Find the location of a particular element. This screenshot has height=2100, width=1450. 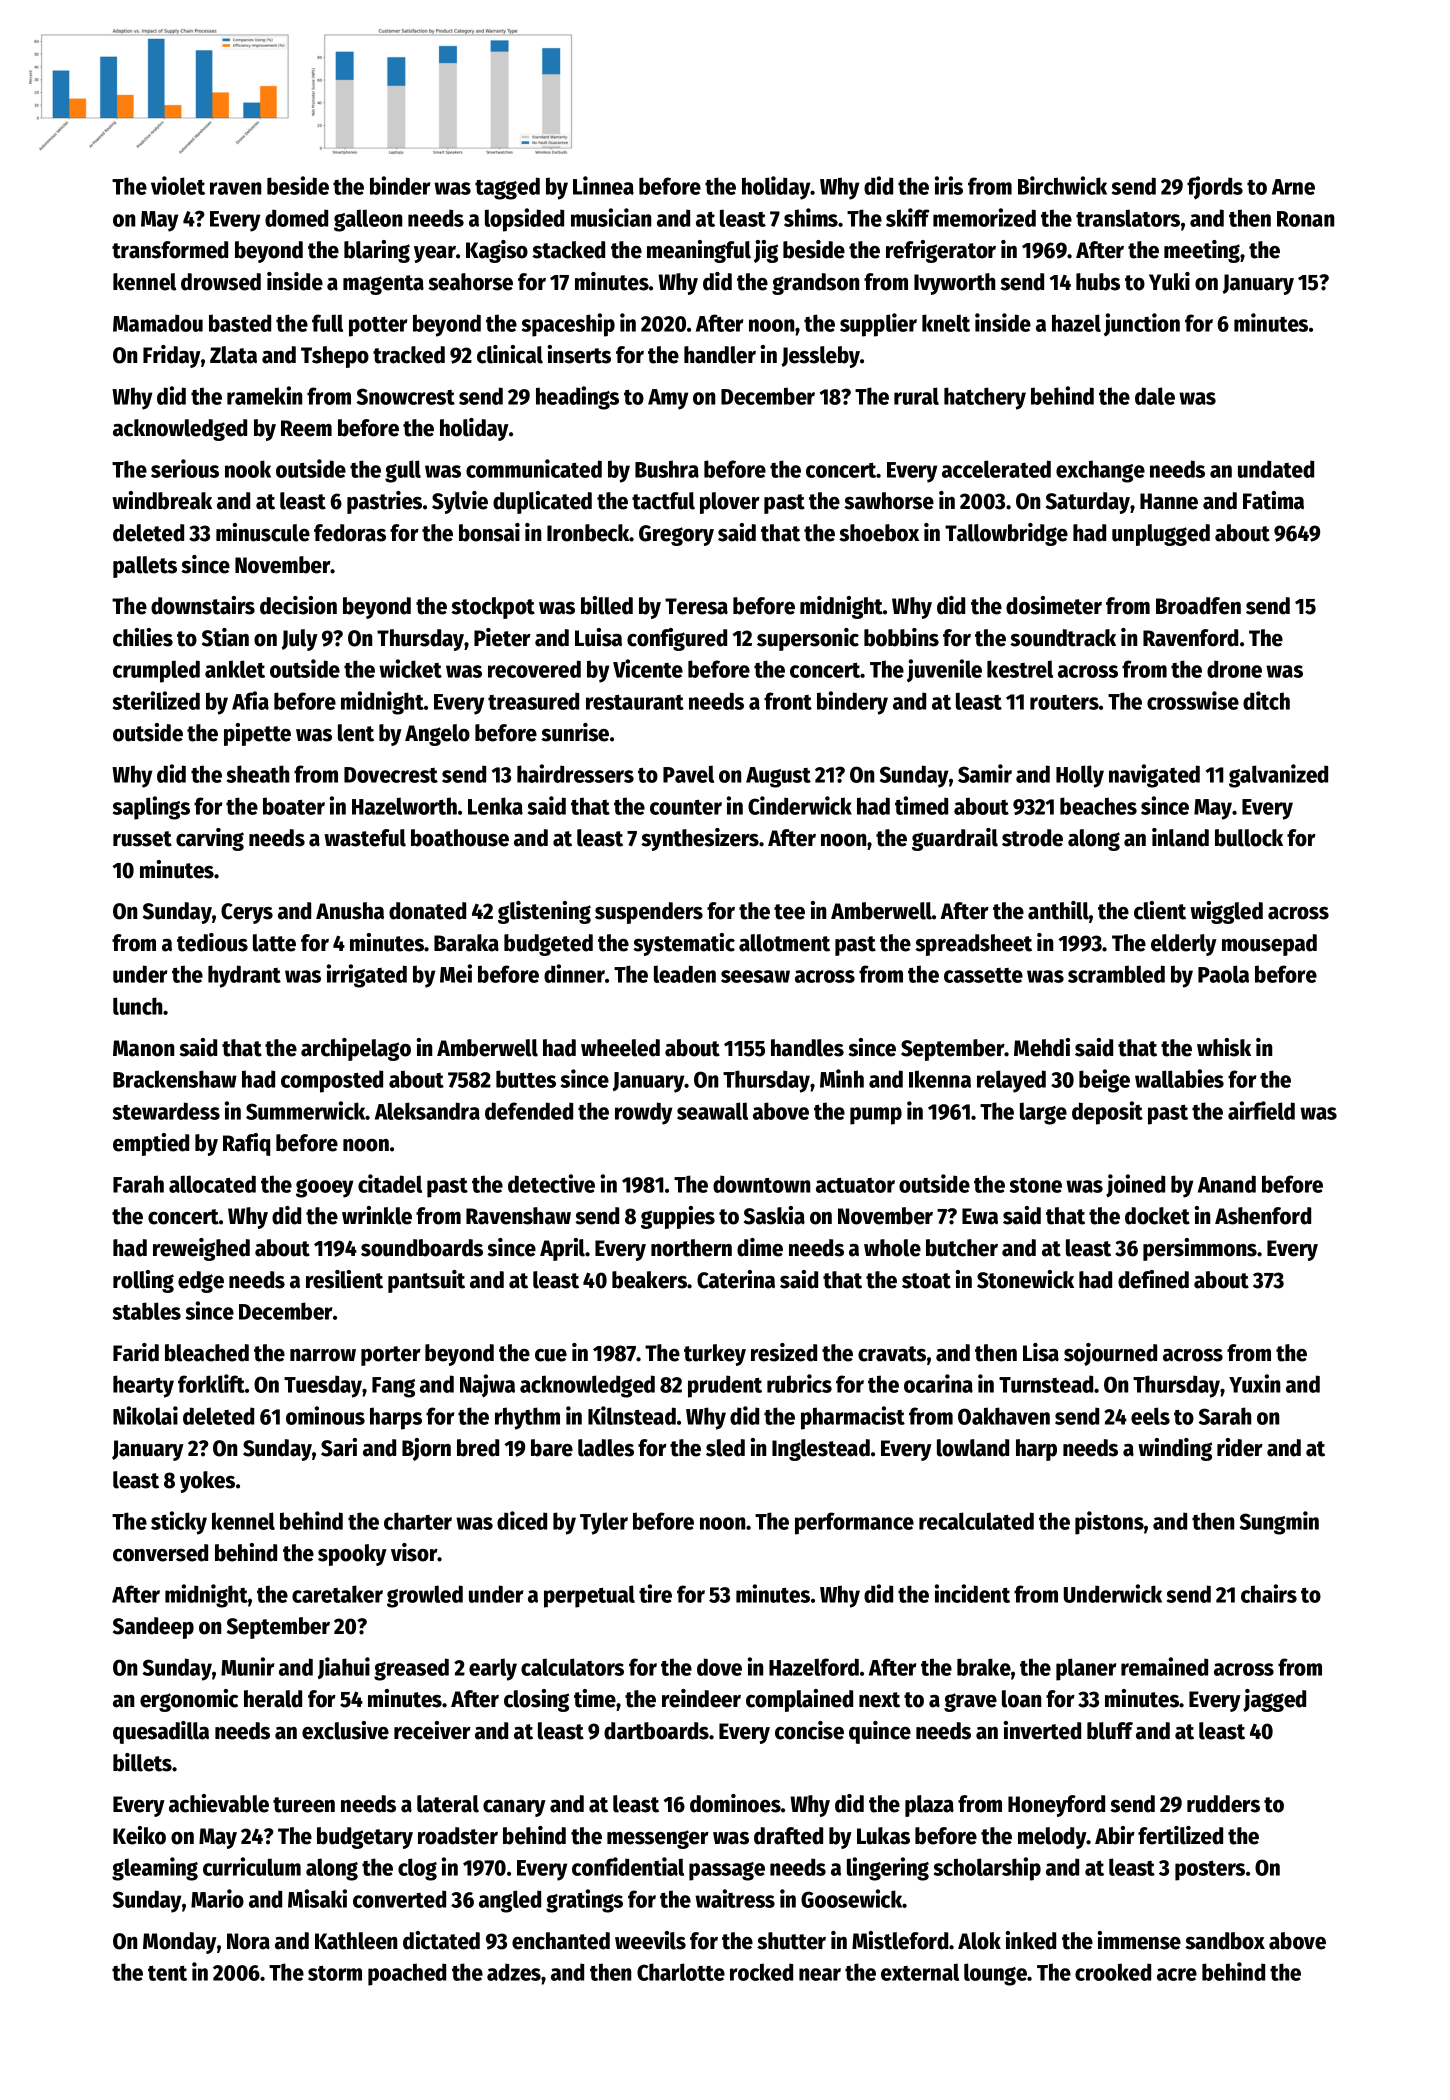

downstairs is located at coordinates (203, 605).
